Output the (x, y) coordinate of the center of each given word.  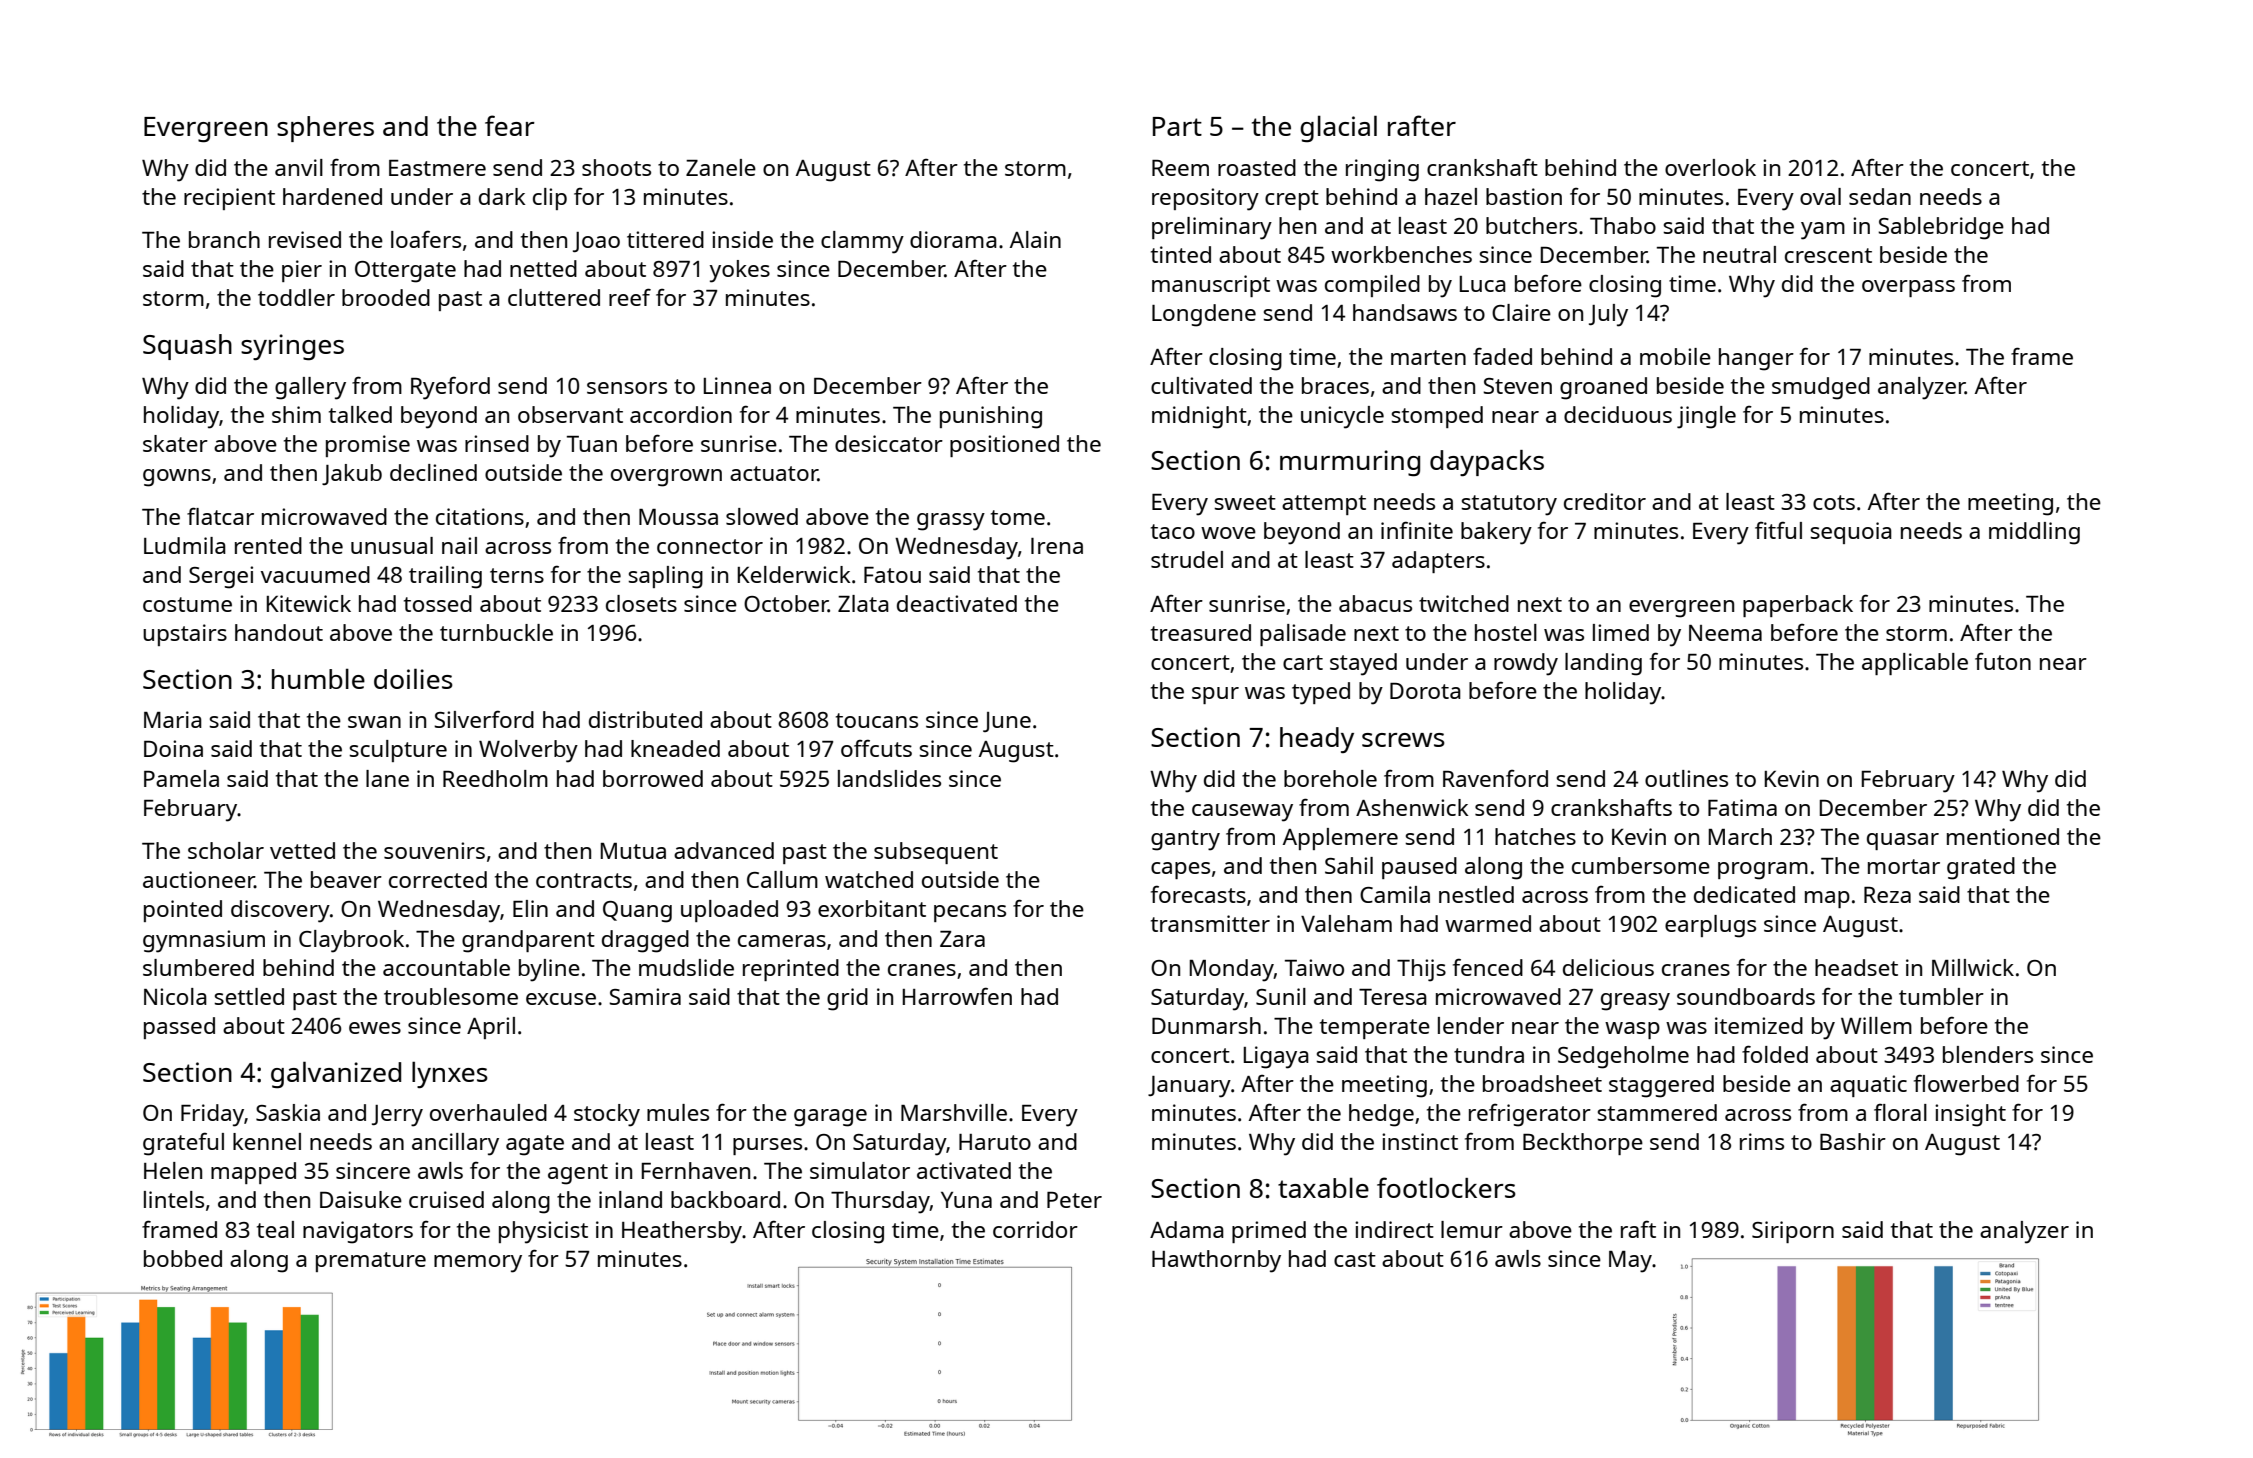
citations (480, 516)
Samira (645, 996)
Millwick (1973, 967)
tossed (438, 603)
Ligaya (1276, 1057)
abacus (1375, 603)
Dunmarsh (1206, 1025)
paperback (1798, 606)
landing (1603, 664)
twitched (1464, 603)
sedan (1880, 196)
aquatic (1868, 1086)
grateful (183, 1144)
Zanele (721, 167)
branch (224, 239)
